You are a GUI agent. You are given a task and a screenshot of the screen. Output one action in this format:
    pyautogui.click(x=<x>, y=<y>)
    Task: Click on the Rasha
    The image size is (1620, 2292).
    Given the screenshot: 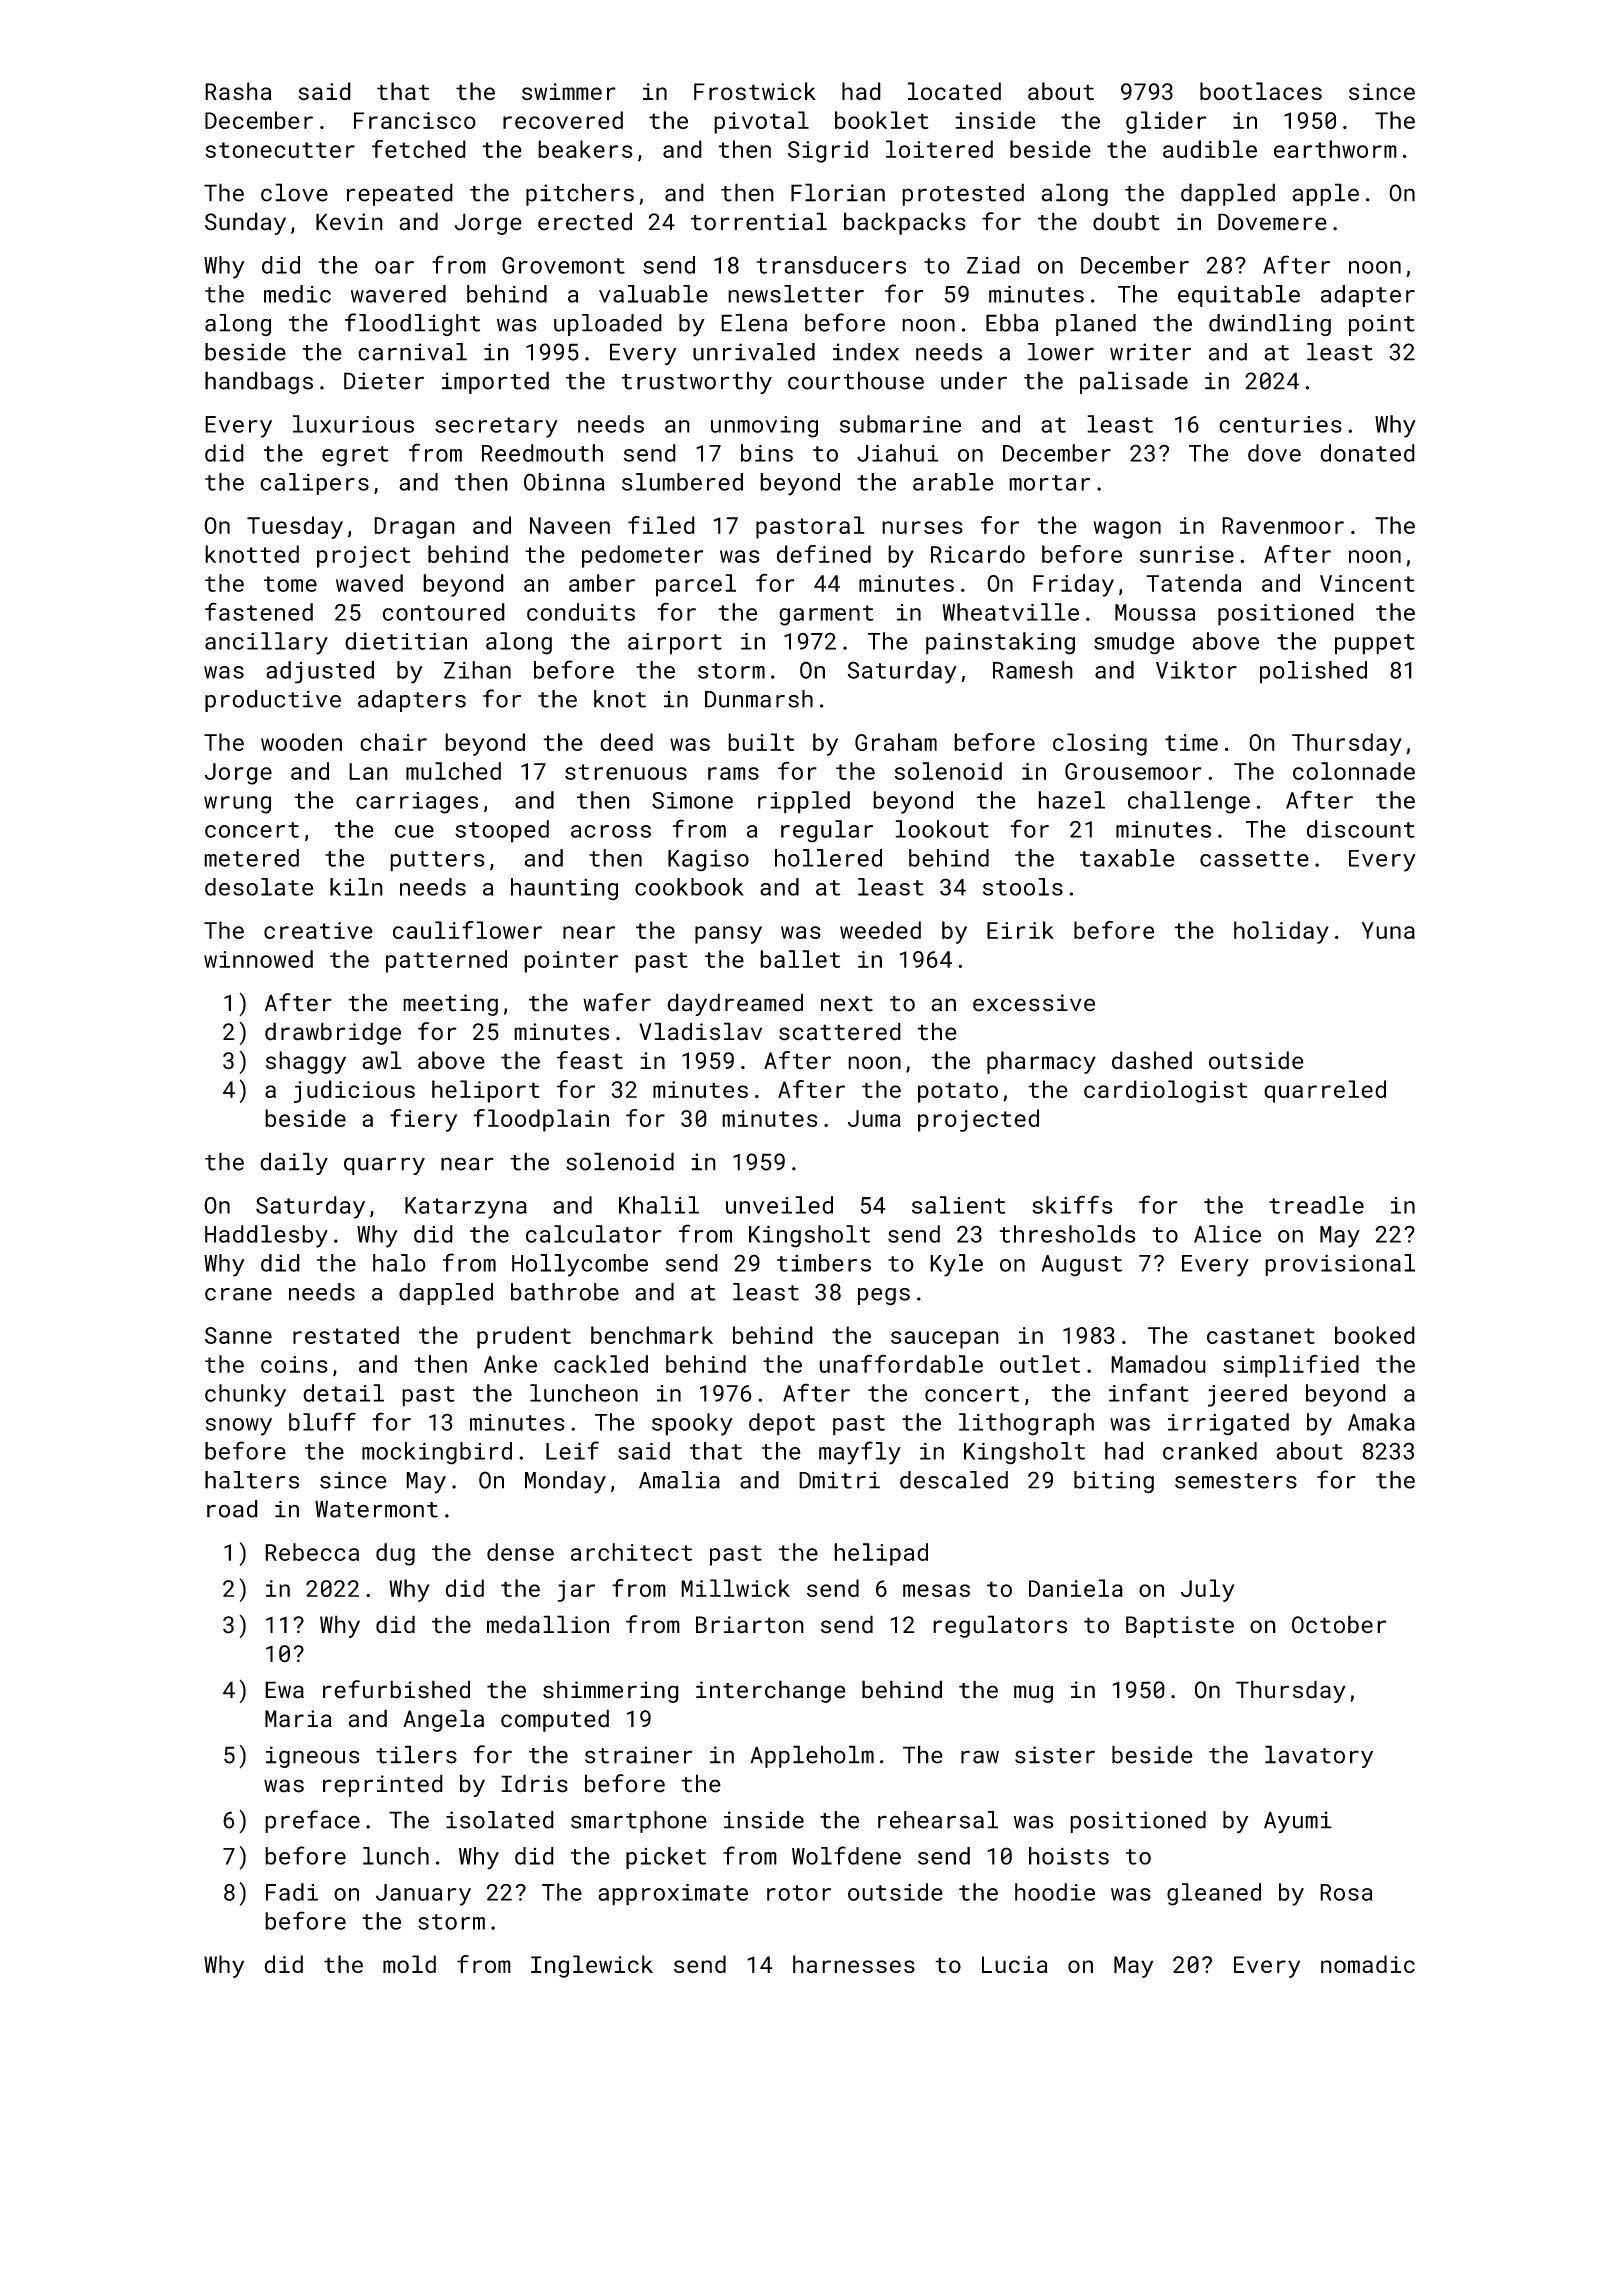 What is the action you would take?
    pyautogui.click(x=238, y=91)
